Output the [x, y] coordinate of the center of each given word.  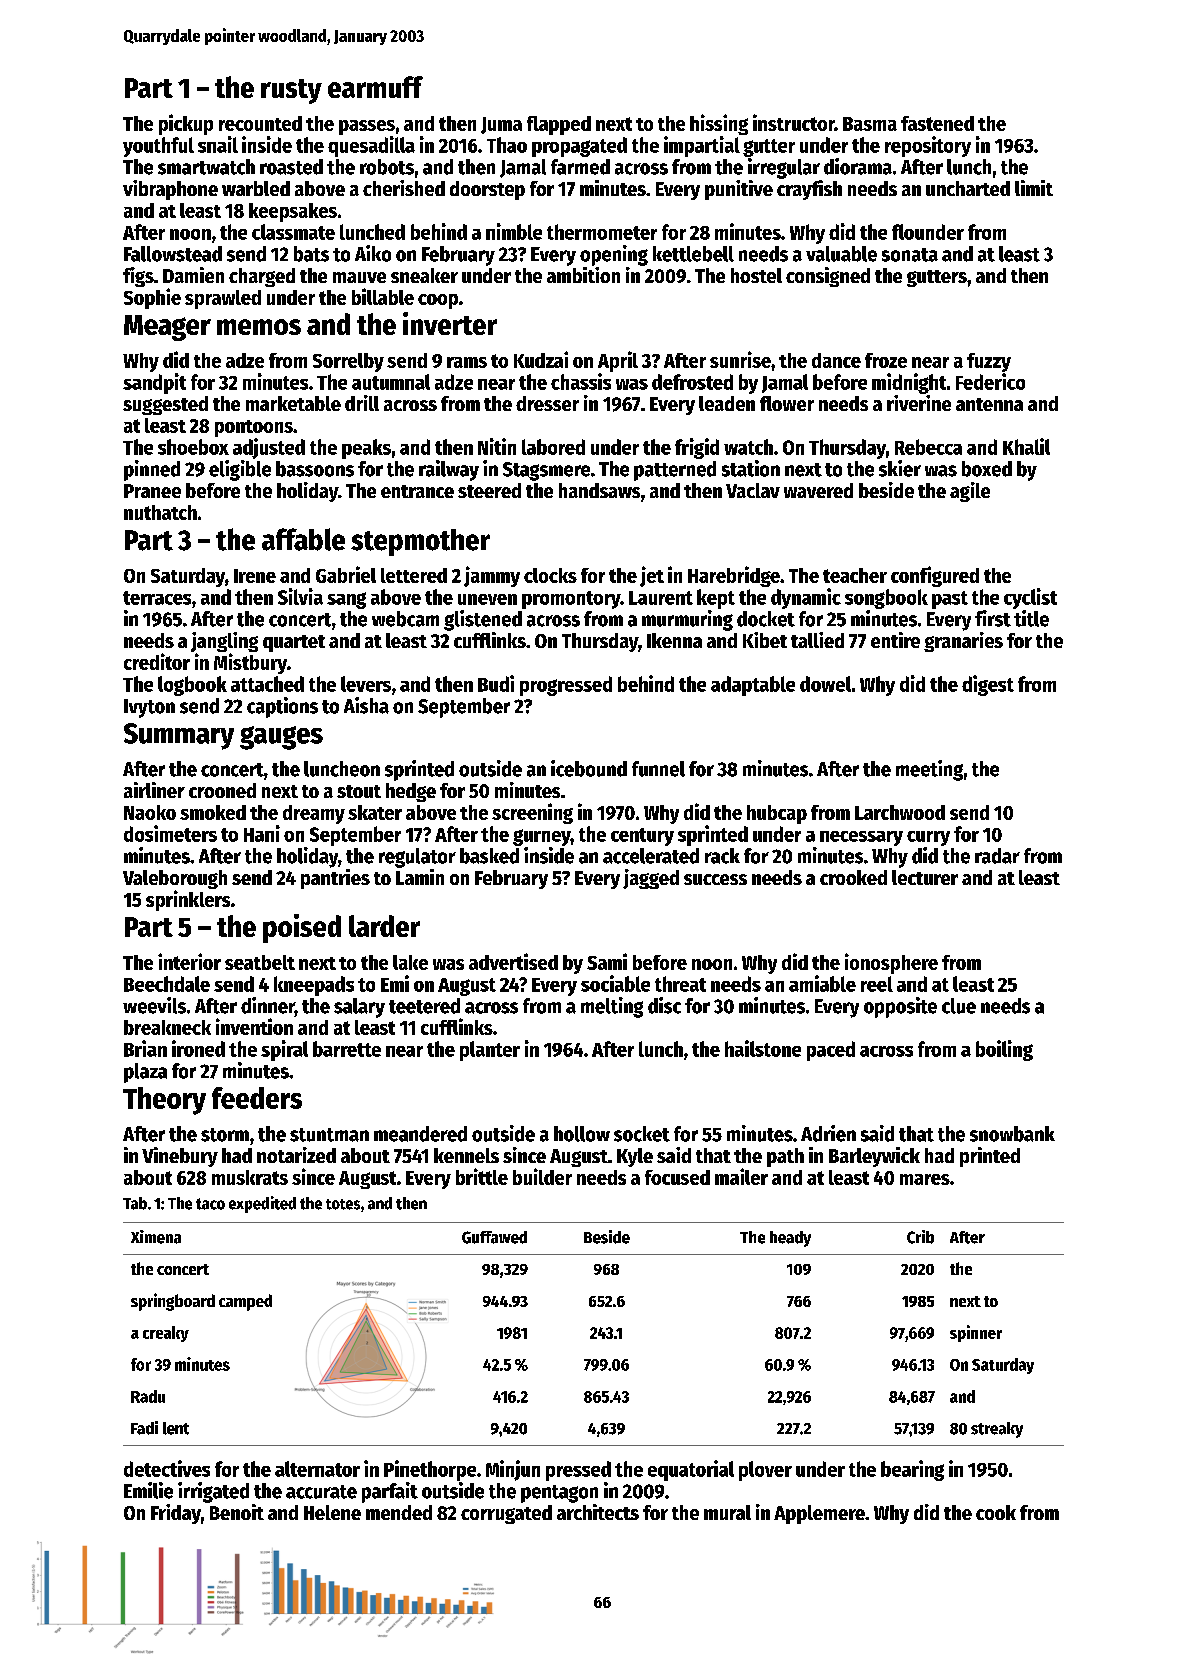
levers [366, 684]
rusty [291, 91]
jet [652, 576]
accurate [321, 1492]
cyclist [1030, 598]
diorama [858, 166]
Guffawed [494, 1237]
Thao [507, 145]
